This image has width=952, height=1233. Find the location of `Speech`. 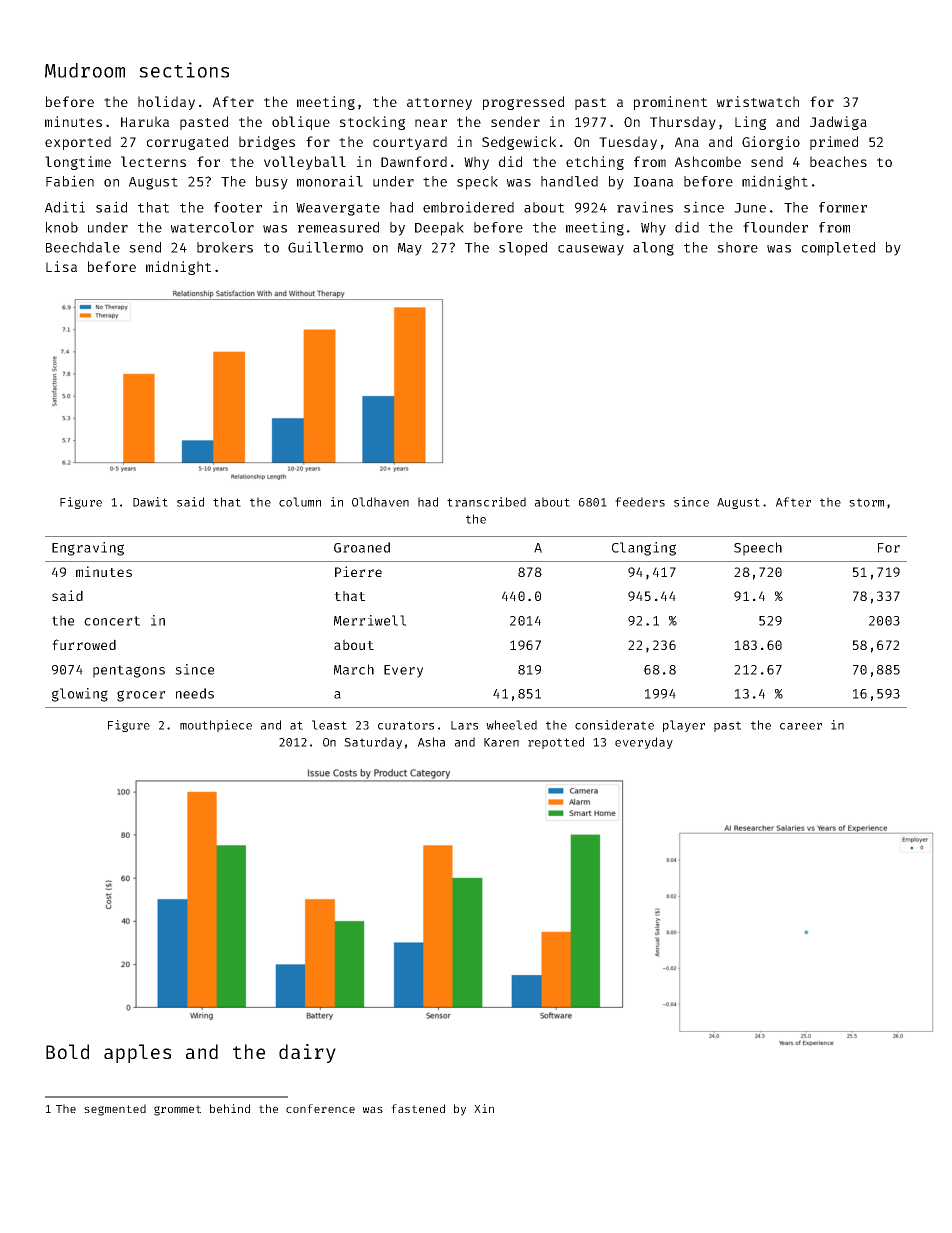

Speech is located at coordinates (758, 549).
